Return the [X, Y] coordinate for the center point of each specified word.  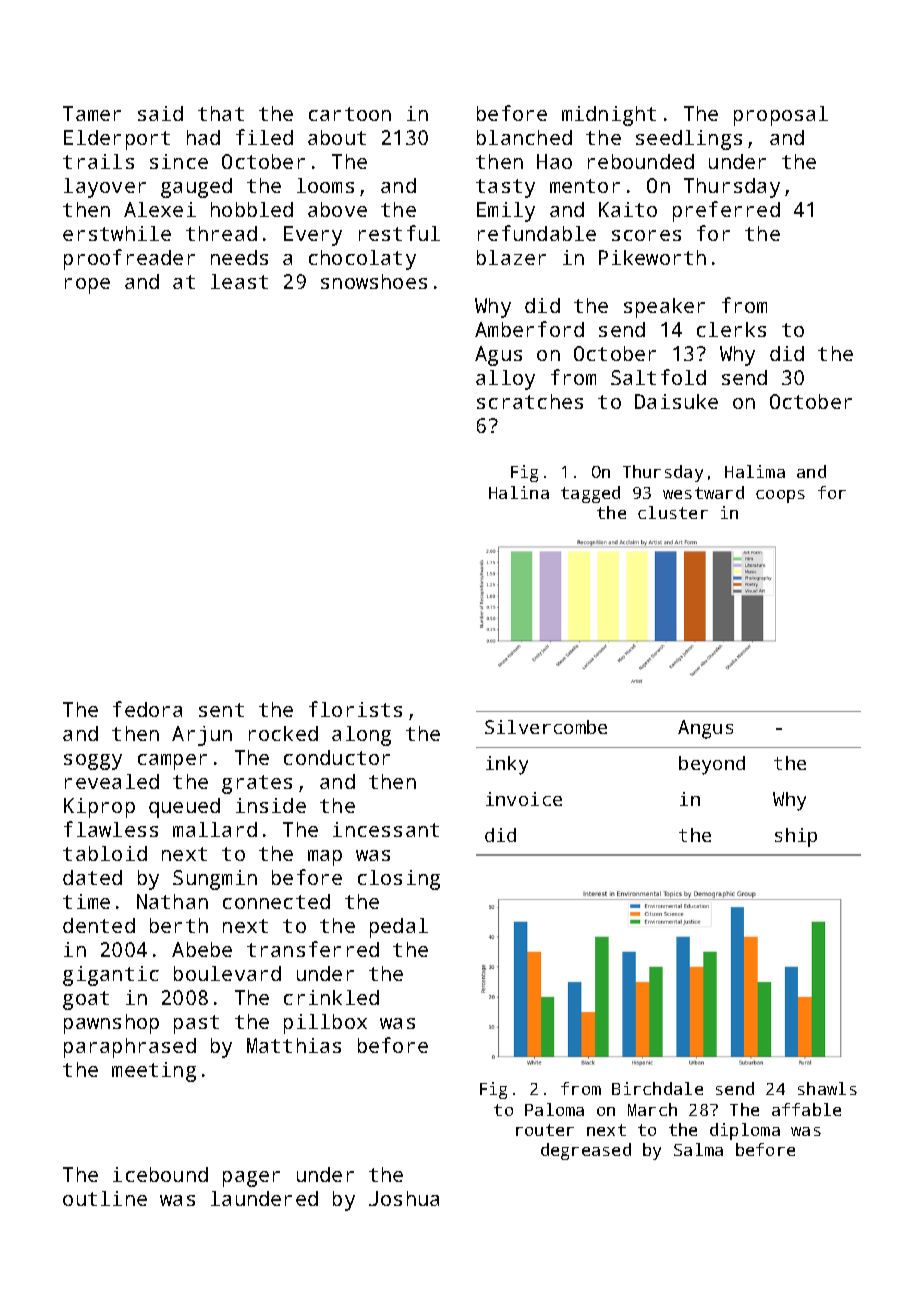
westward [703, 492]
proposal [781, 116]
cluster [673, 512]
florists [355, 709]
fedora [147, 709]
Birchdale [657, 1088]
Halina [519, 492]
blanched [524, 137]
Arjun [202, 736]
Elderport [117, 140]
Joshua [404, 1198]
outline [105, 1198]
